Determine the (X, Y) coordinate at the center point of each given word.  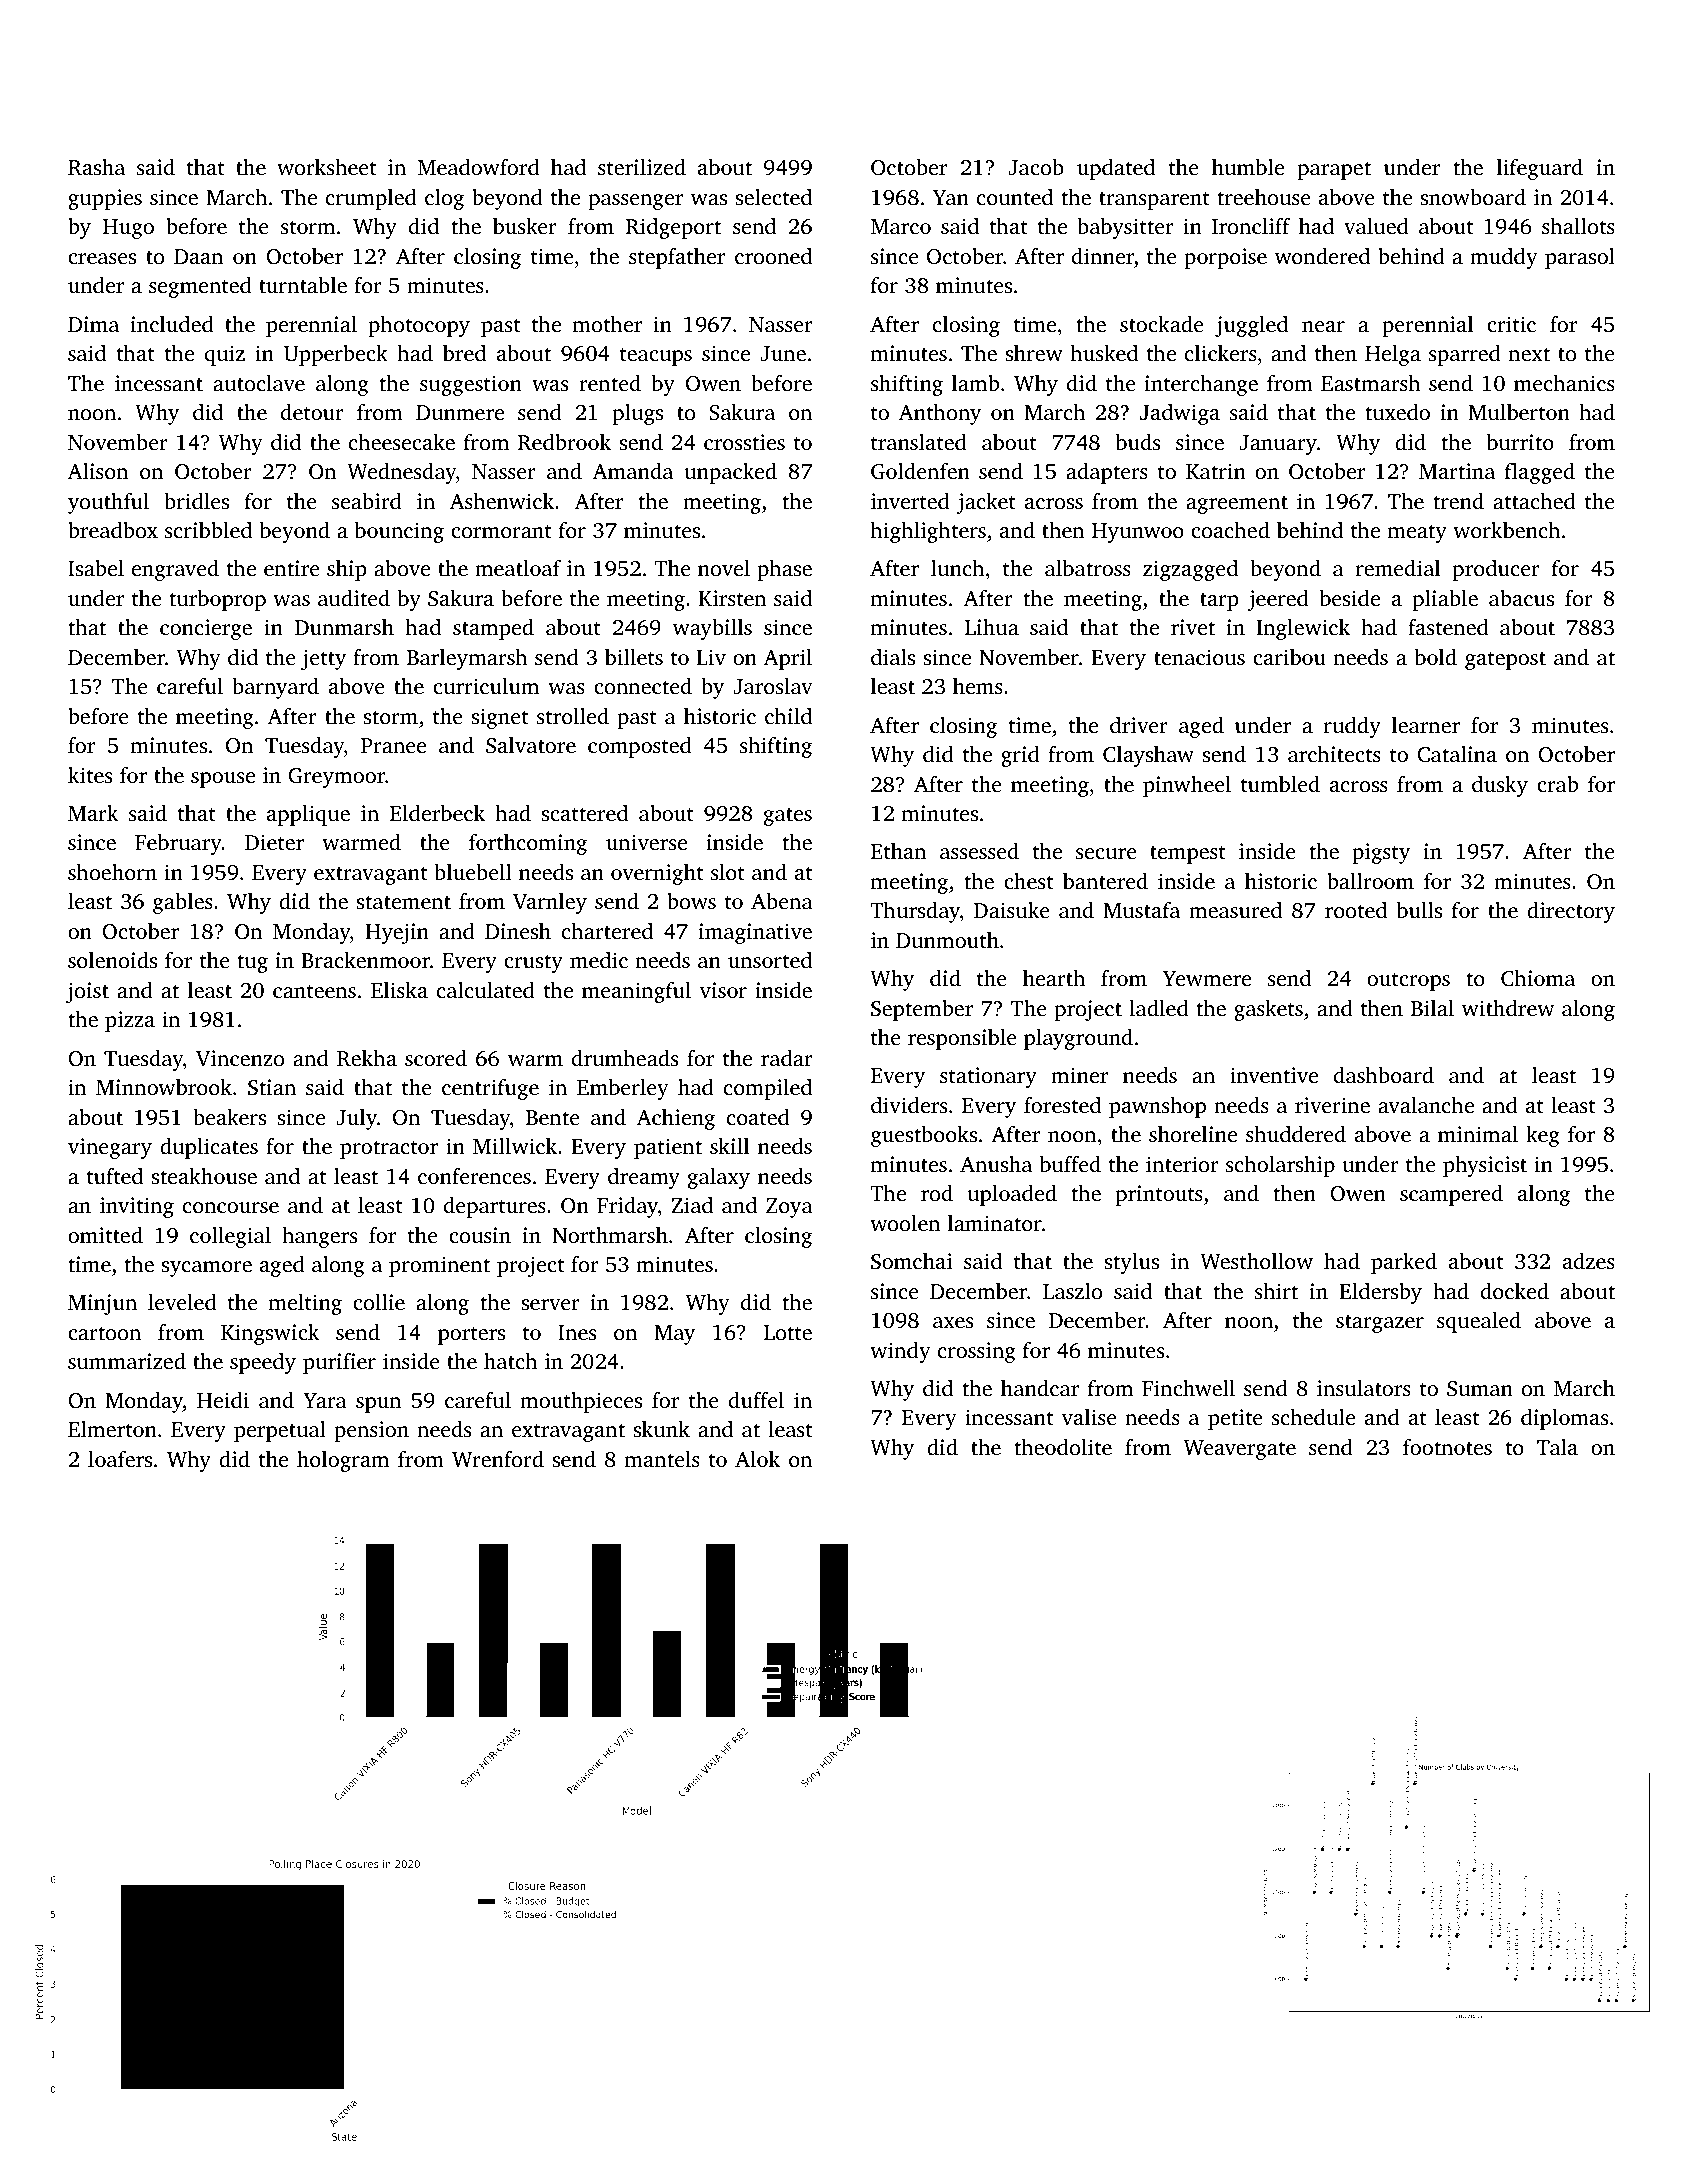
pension (371, 1431)
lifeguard (1540, 169)
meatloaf (518, 568)
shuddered (1296, 1134)
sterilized (642, 167)
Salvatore (531, 745)
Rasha (96, 167)
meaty (1417, 534)
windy (900, 1352)
